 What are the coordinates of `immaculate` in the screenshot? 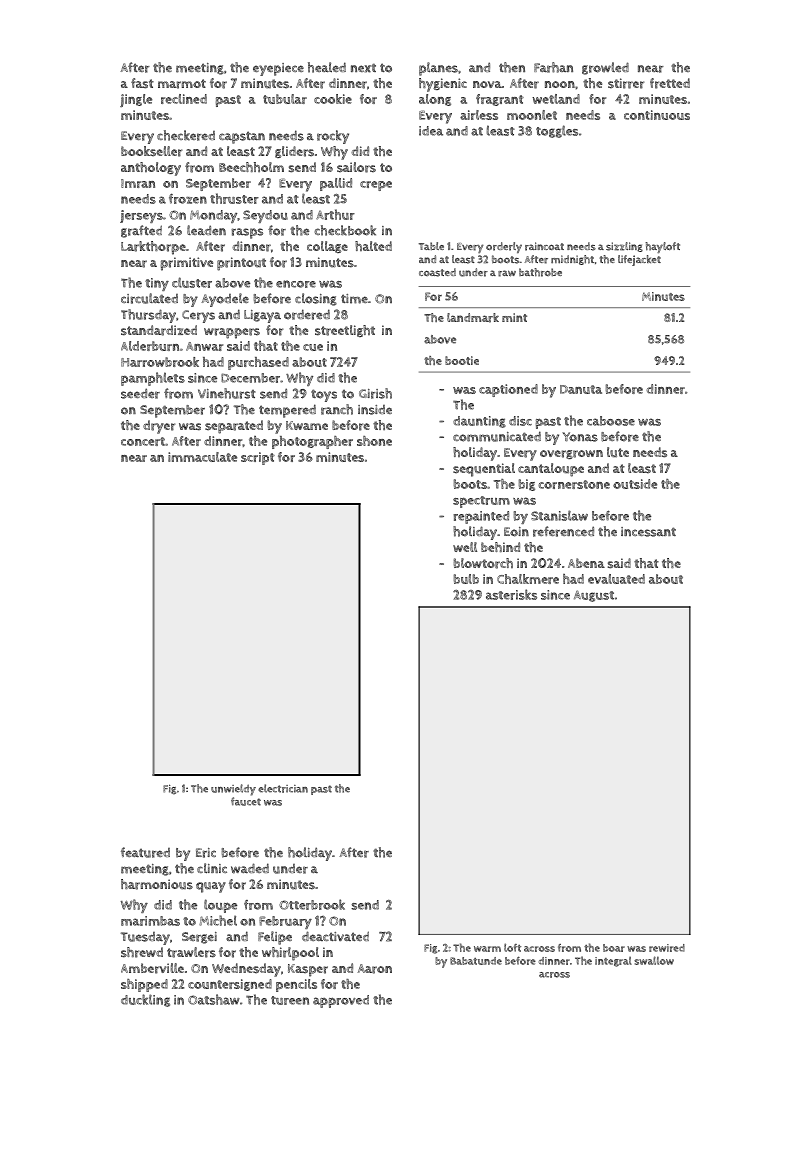 It's located at (202, 457).
